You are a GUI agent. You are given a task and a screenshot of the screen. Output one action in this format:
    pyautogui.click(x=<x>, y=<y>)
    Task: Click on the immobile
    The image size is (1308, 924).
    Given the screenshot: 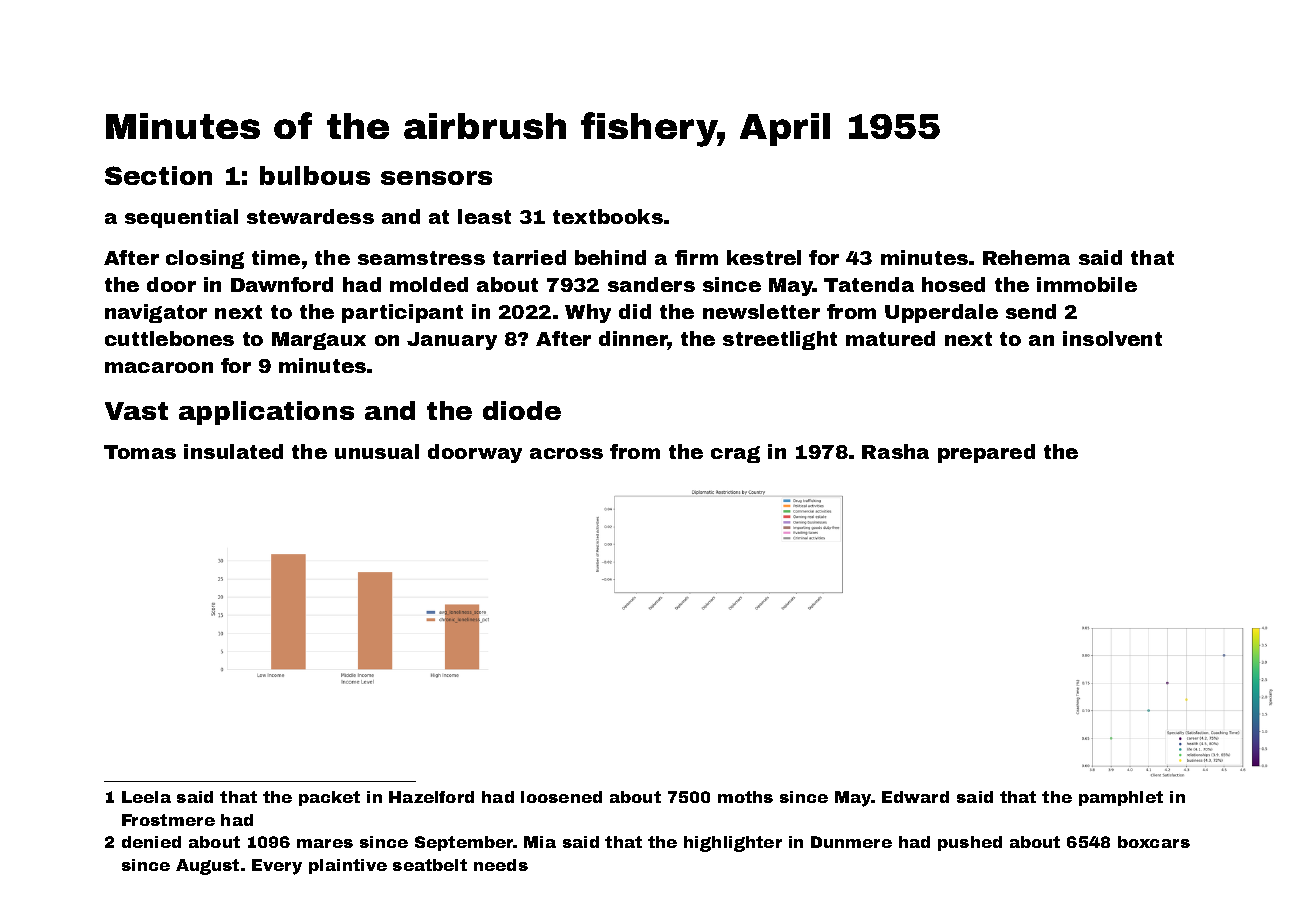 What is the action you would take?
    pyautogui.click(x=1087, y=284)
